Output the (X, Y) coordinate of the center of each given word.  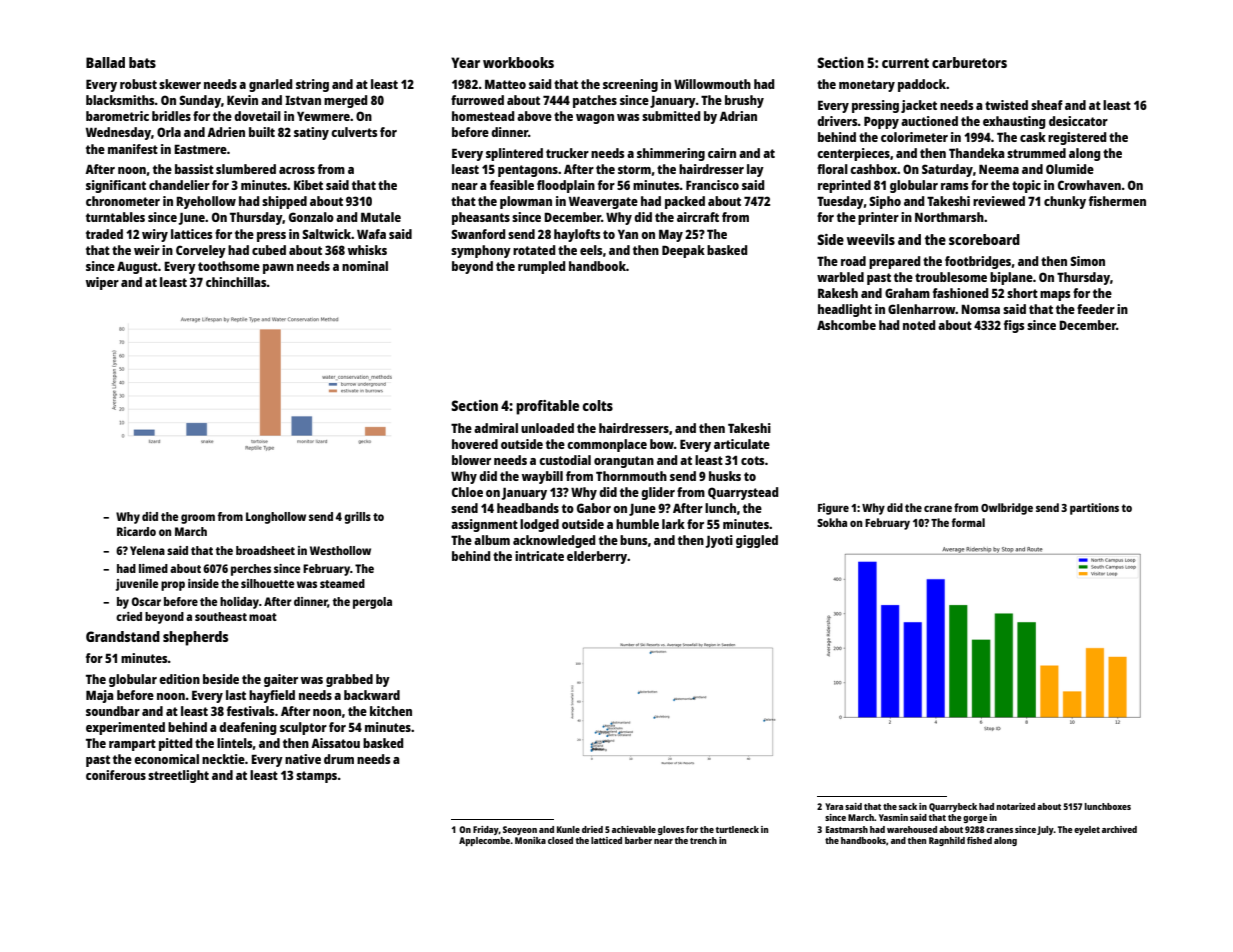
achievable (634, 829)
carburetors (969, 62)
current (905, 63)
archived (1119, 829)
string (312, 85)
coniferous (116, 775)
